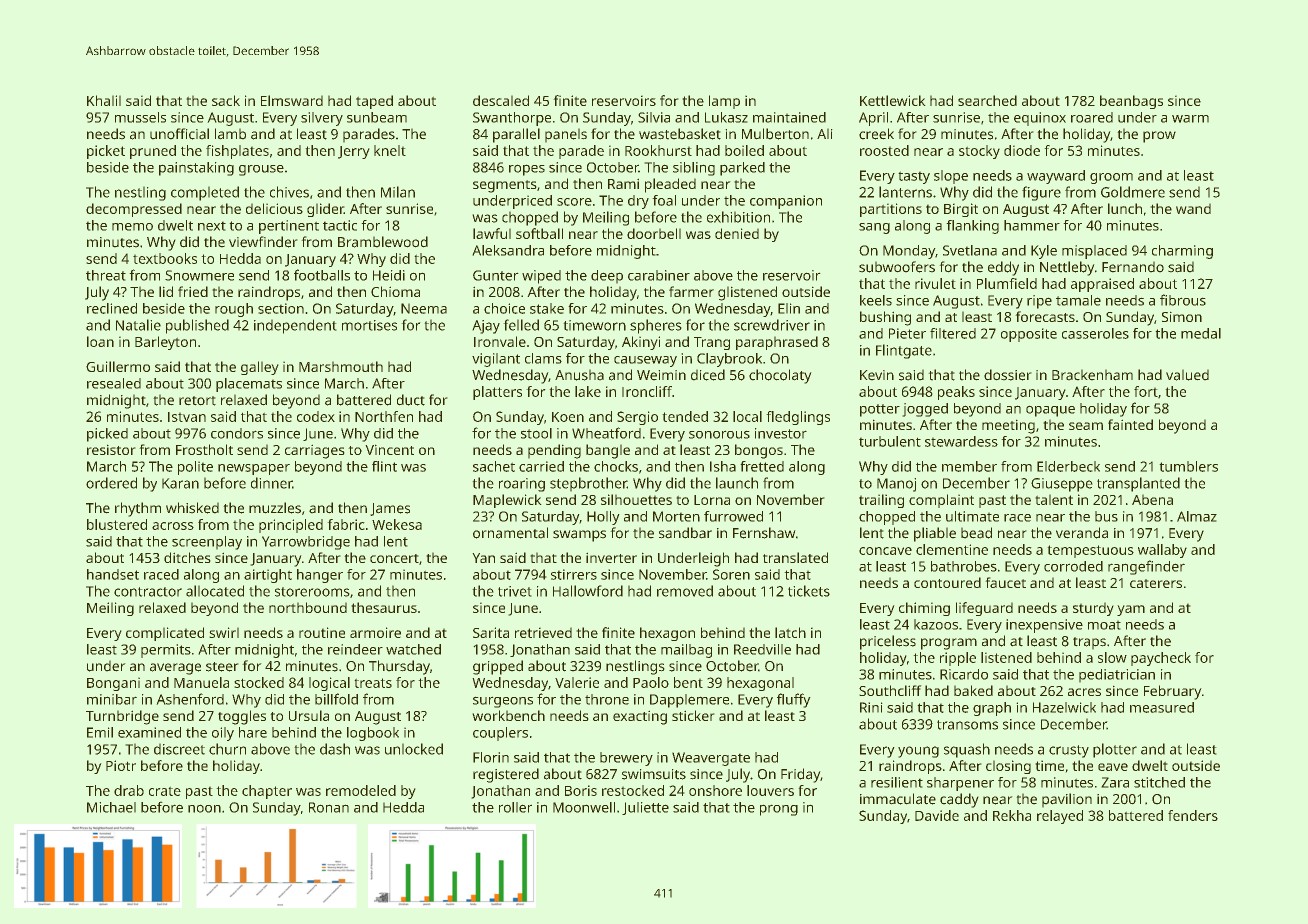  What do you see at coordinates (329, 807) in the image?
I see `Ronan` at bounding box center [329, 807].
